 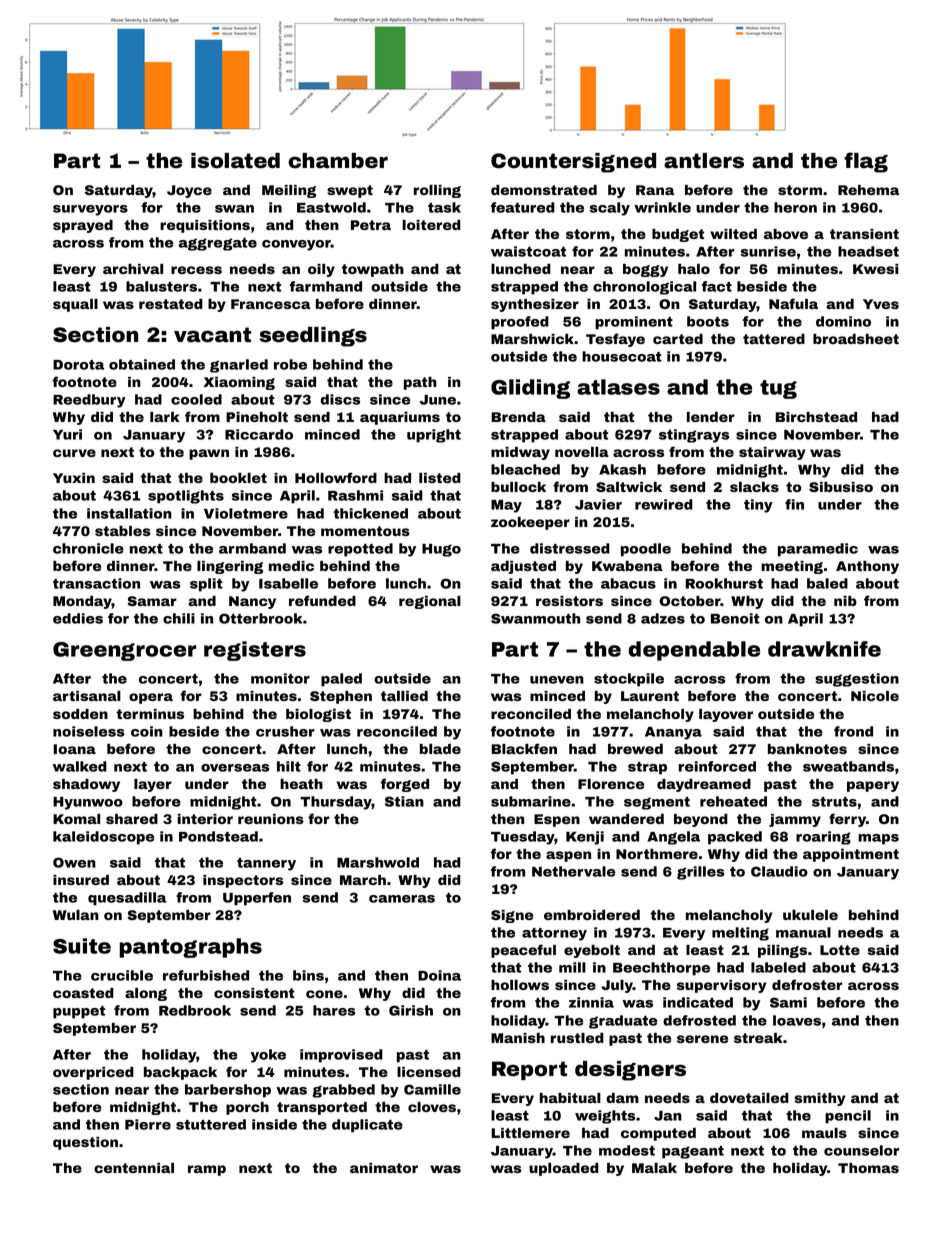 What do you see at coordinates (90, 210) in the document?
I see `surveyors` at bounding box center [90, 210].
